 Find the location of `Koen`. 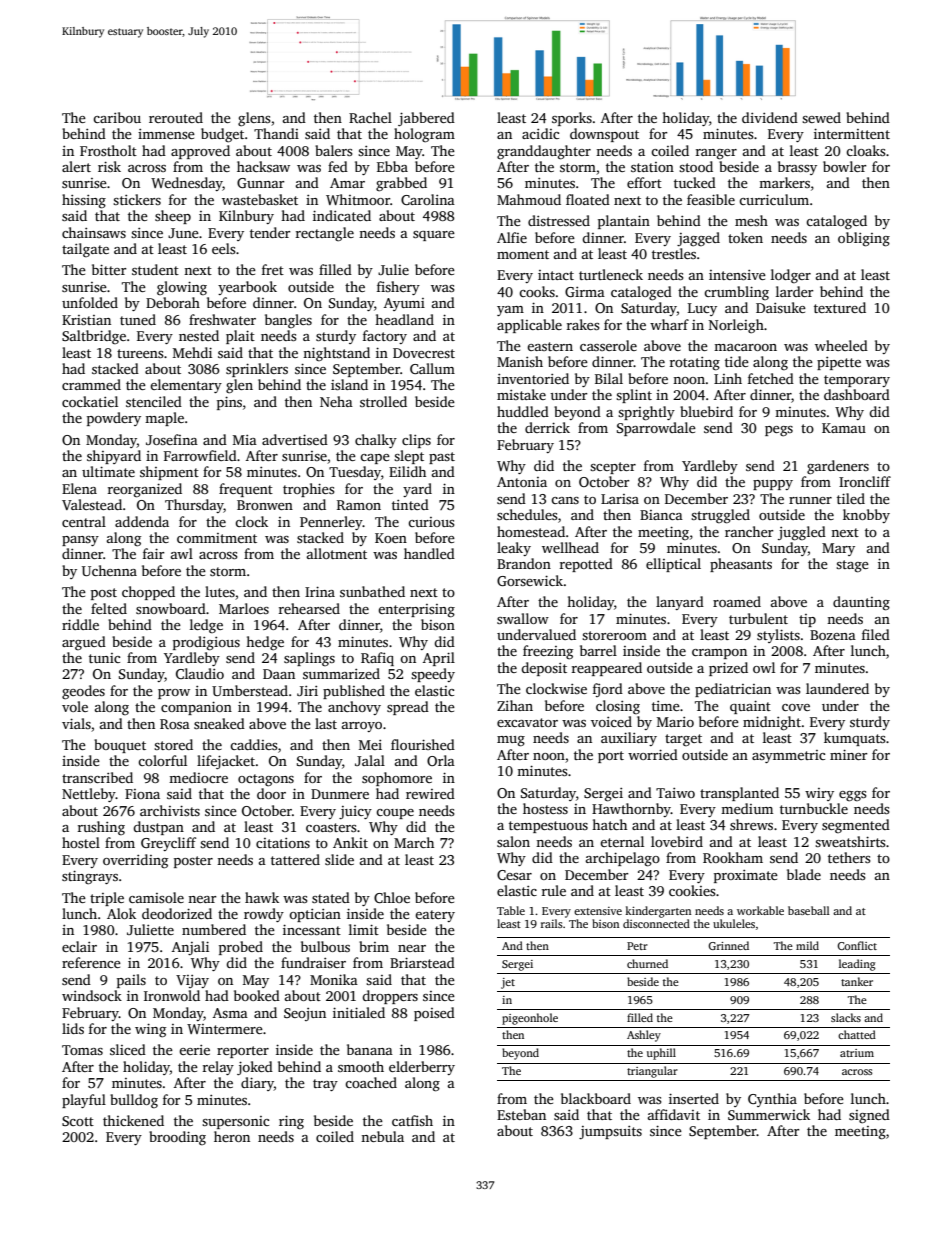

Koen is located at coordinates (391, 538).
